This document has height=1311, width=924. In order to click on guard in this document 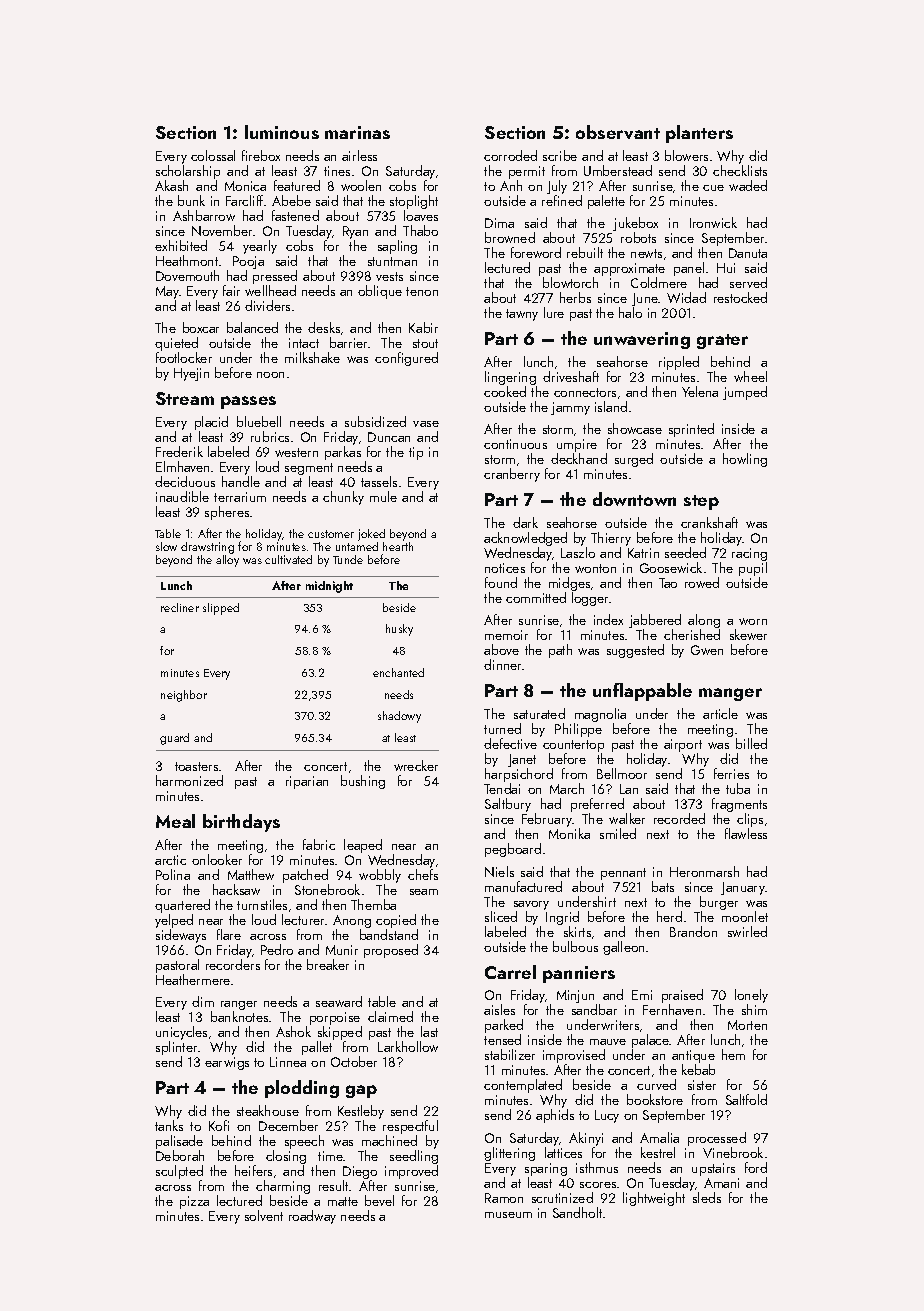, I will do `click(174, 739)`.
